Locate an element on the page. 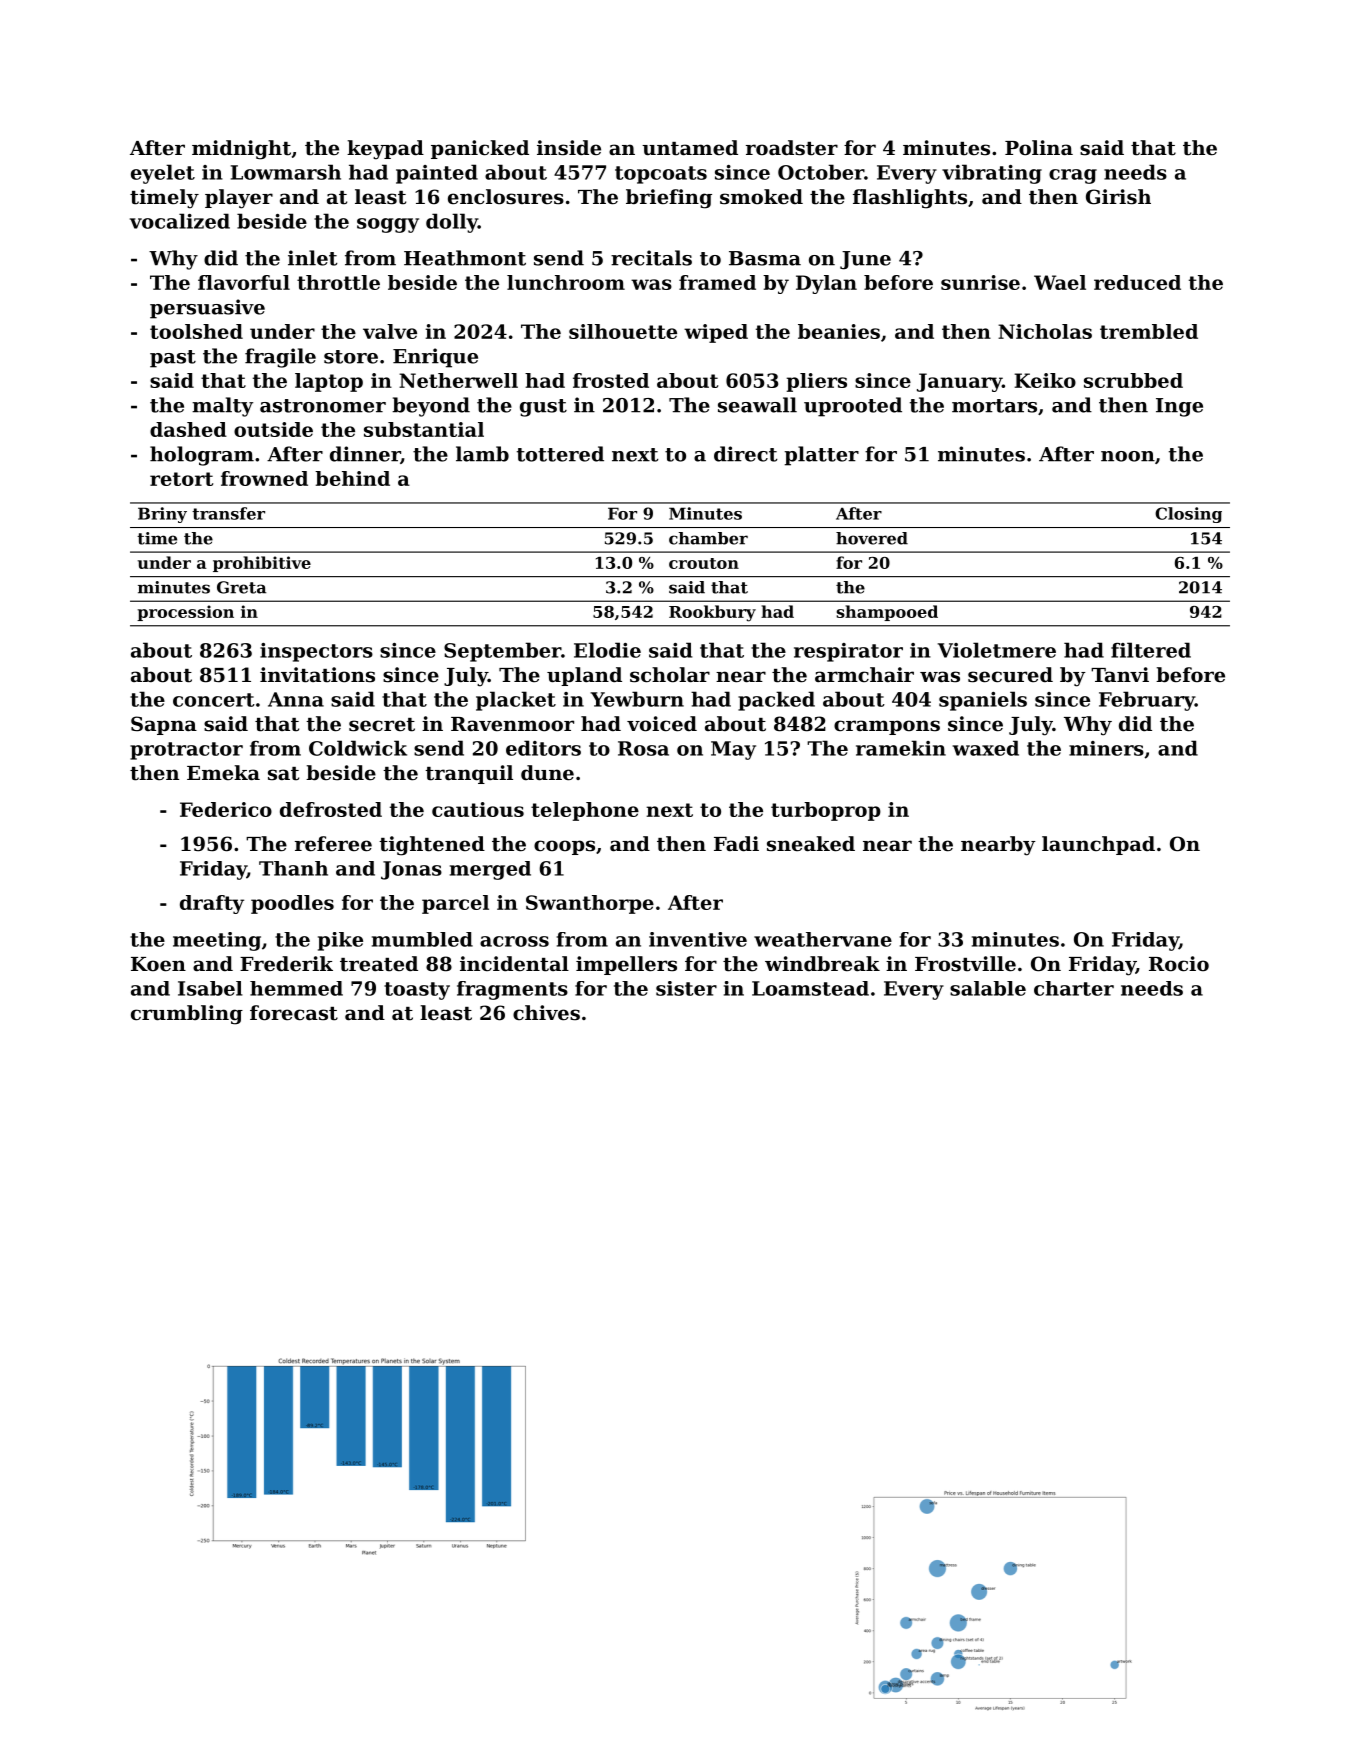  keypad is located at coordinates (385, 150).
